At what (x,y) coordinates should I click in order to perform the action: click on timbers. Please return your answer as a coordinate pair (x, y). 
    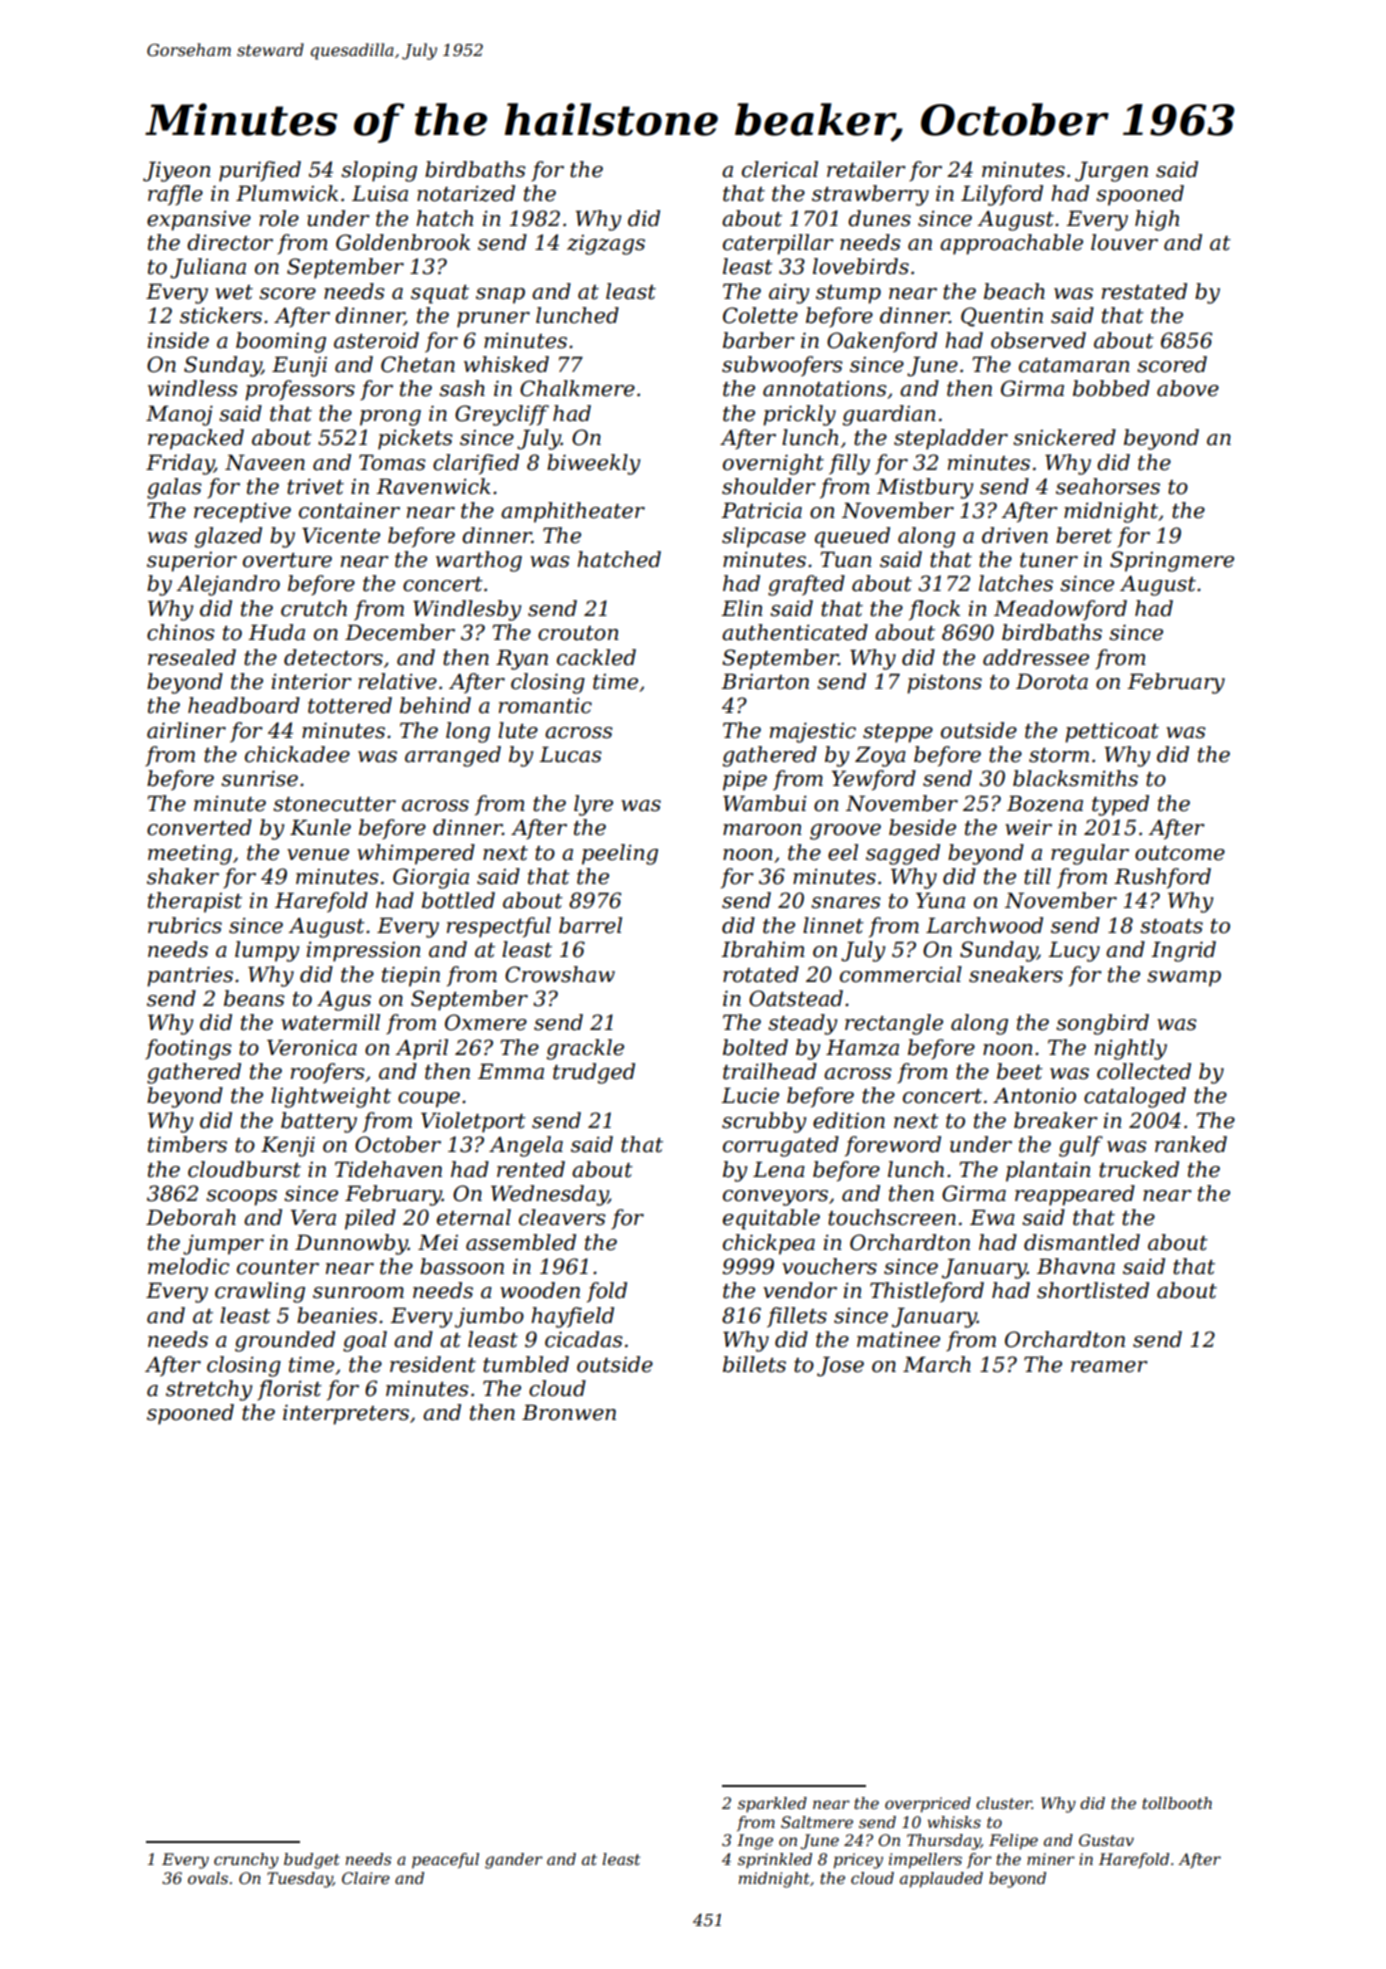
    Looking at the image, I should click on (187, 1144).
